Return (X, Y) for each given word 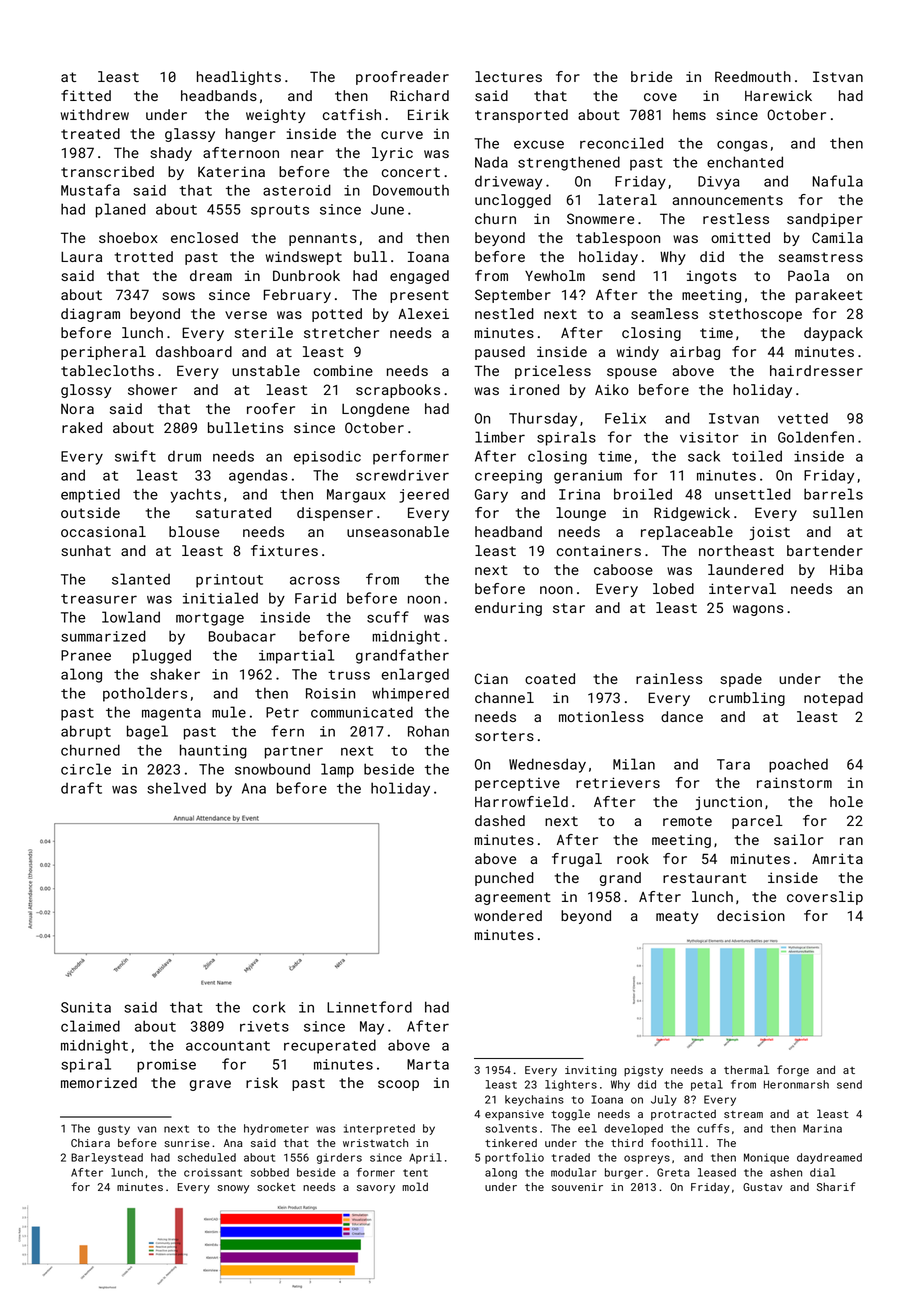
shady (171, 154)
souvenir (577, 1187)
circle (86, 769)
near (307, 154)
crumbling (747, 699)
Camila (837, 237)
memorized (99, 1082)
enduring (508, 609)
